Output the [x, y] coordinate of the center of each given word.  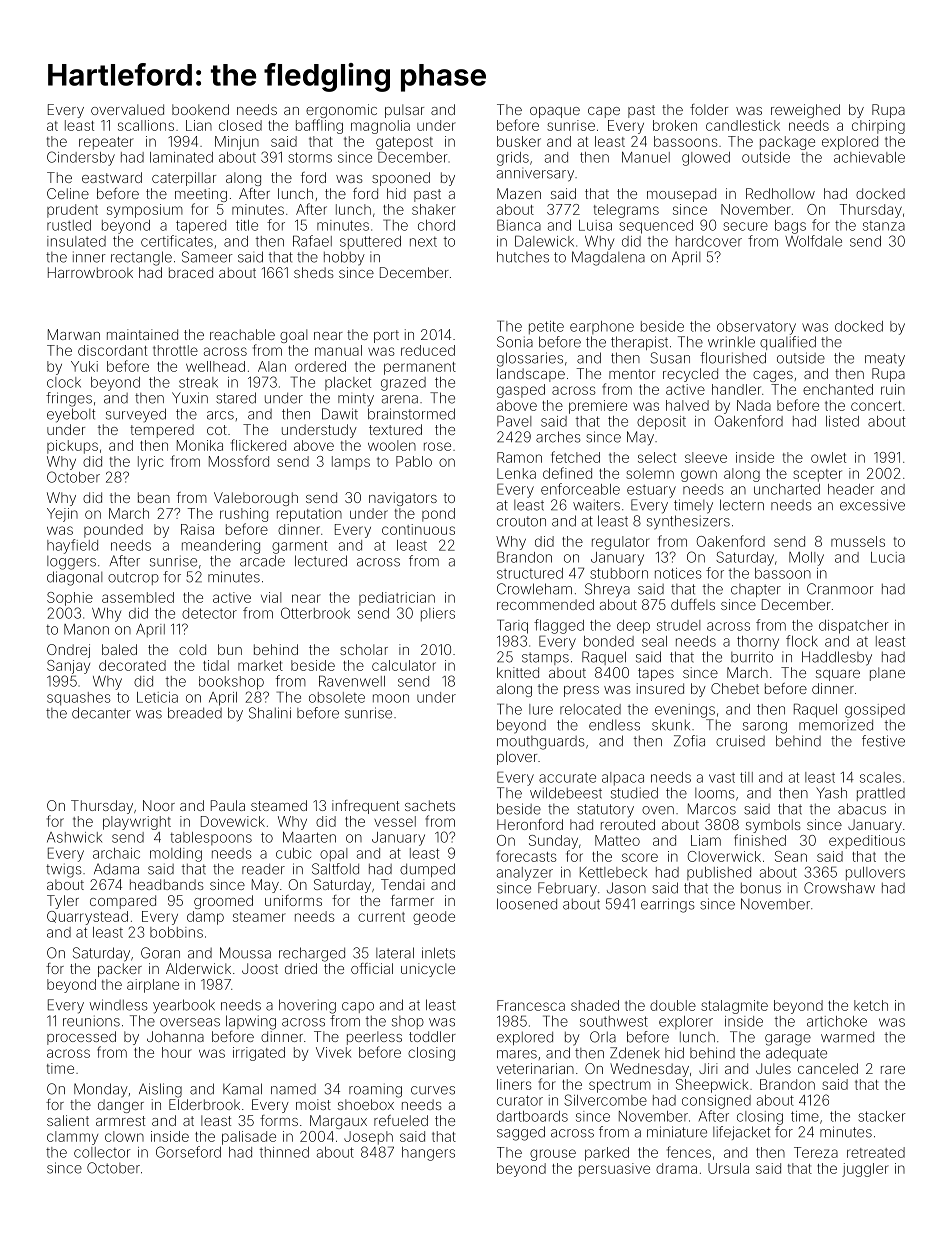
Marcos [712, 809]
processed [81, 1038]
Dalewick [544, 241]
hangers [428, 1154]
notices [678, 573]
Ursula [728, 1168]
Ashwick [74, 837]
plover [517, 758]
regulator [621, 543]
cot [217, 430]
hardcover [709, 241]
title [247, 225]
